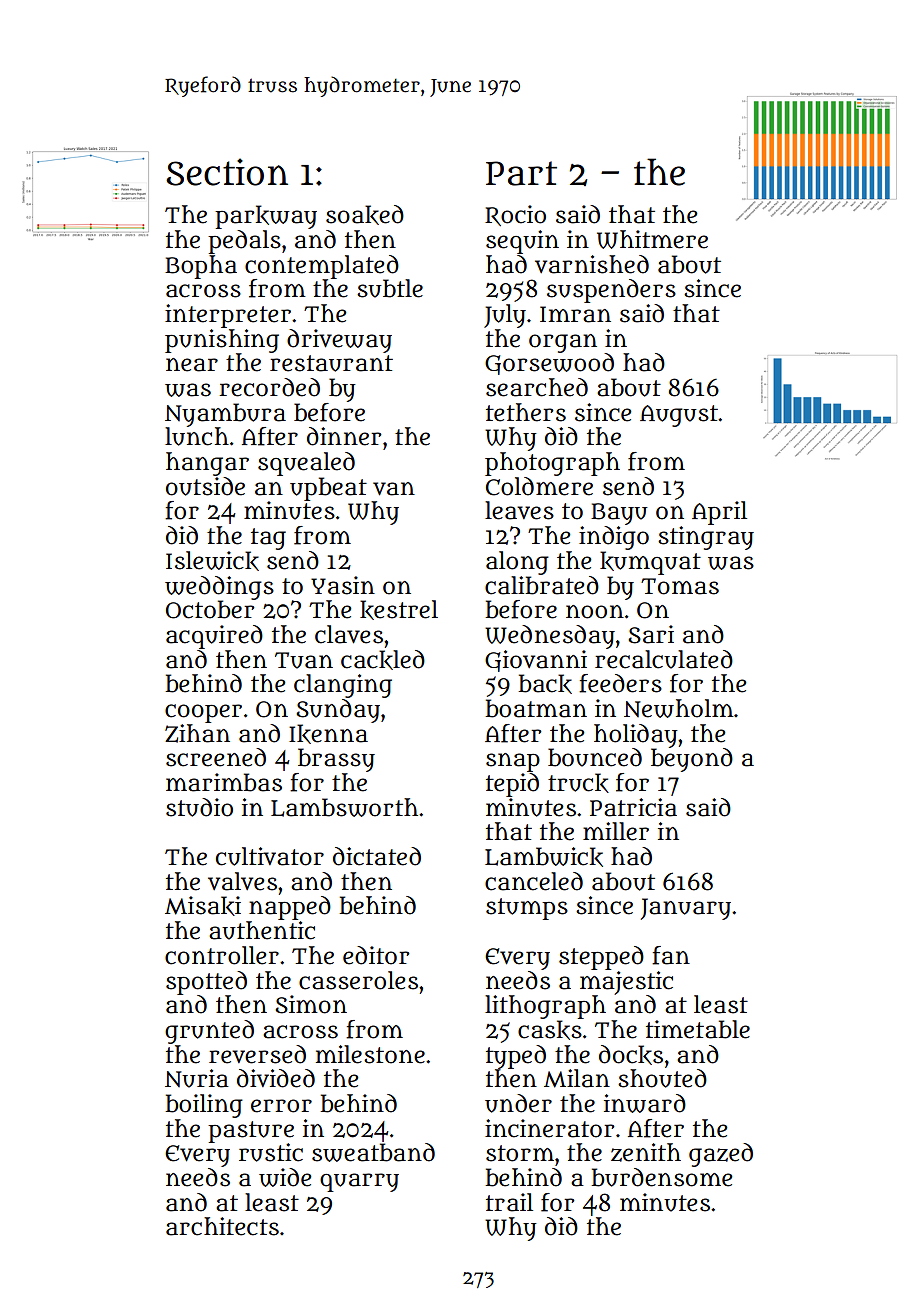 The width and height of the page is (924, 1311). Describe the element at coordinates (679, 708) in the page. I see `Newholm` at that location.
